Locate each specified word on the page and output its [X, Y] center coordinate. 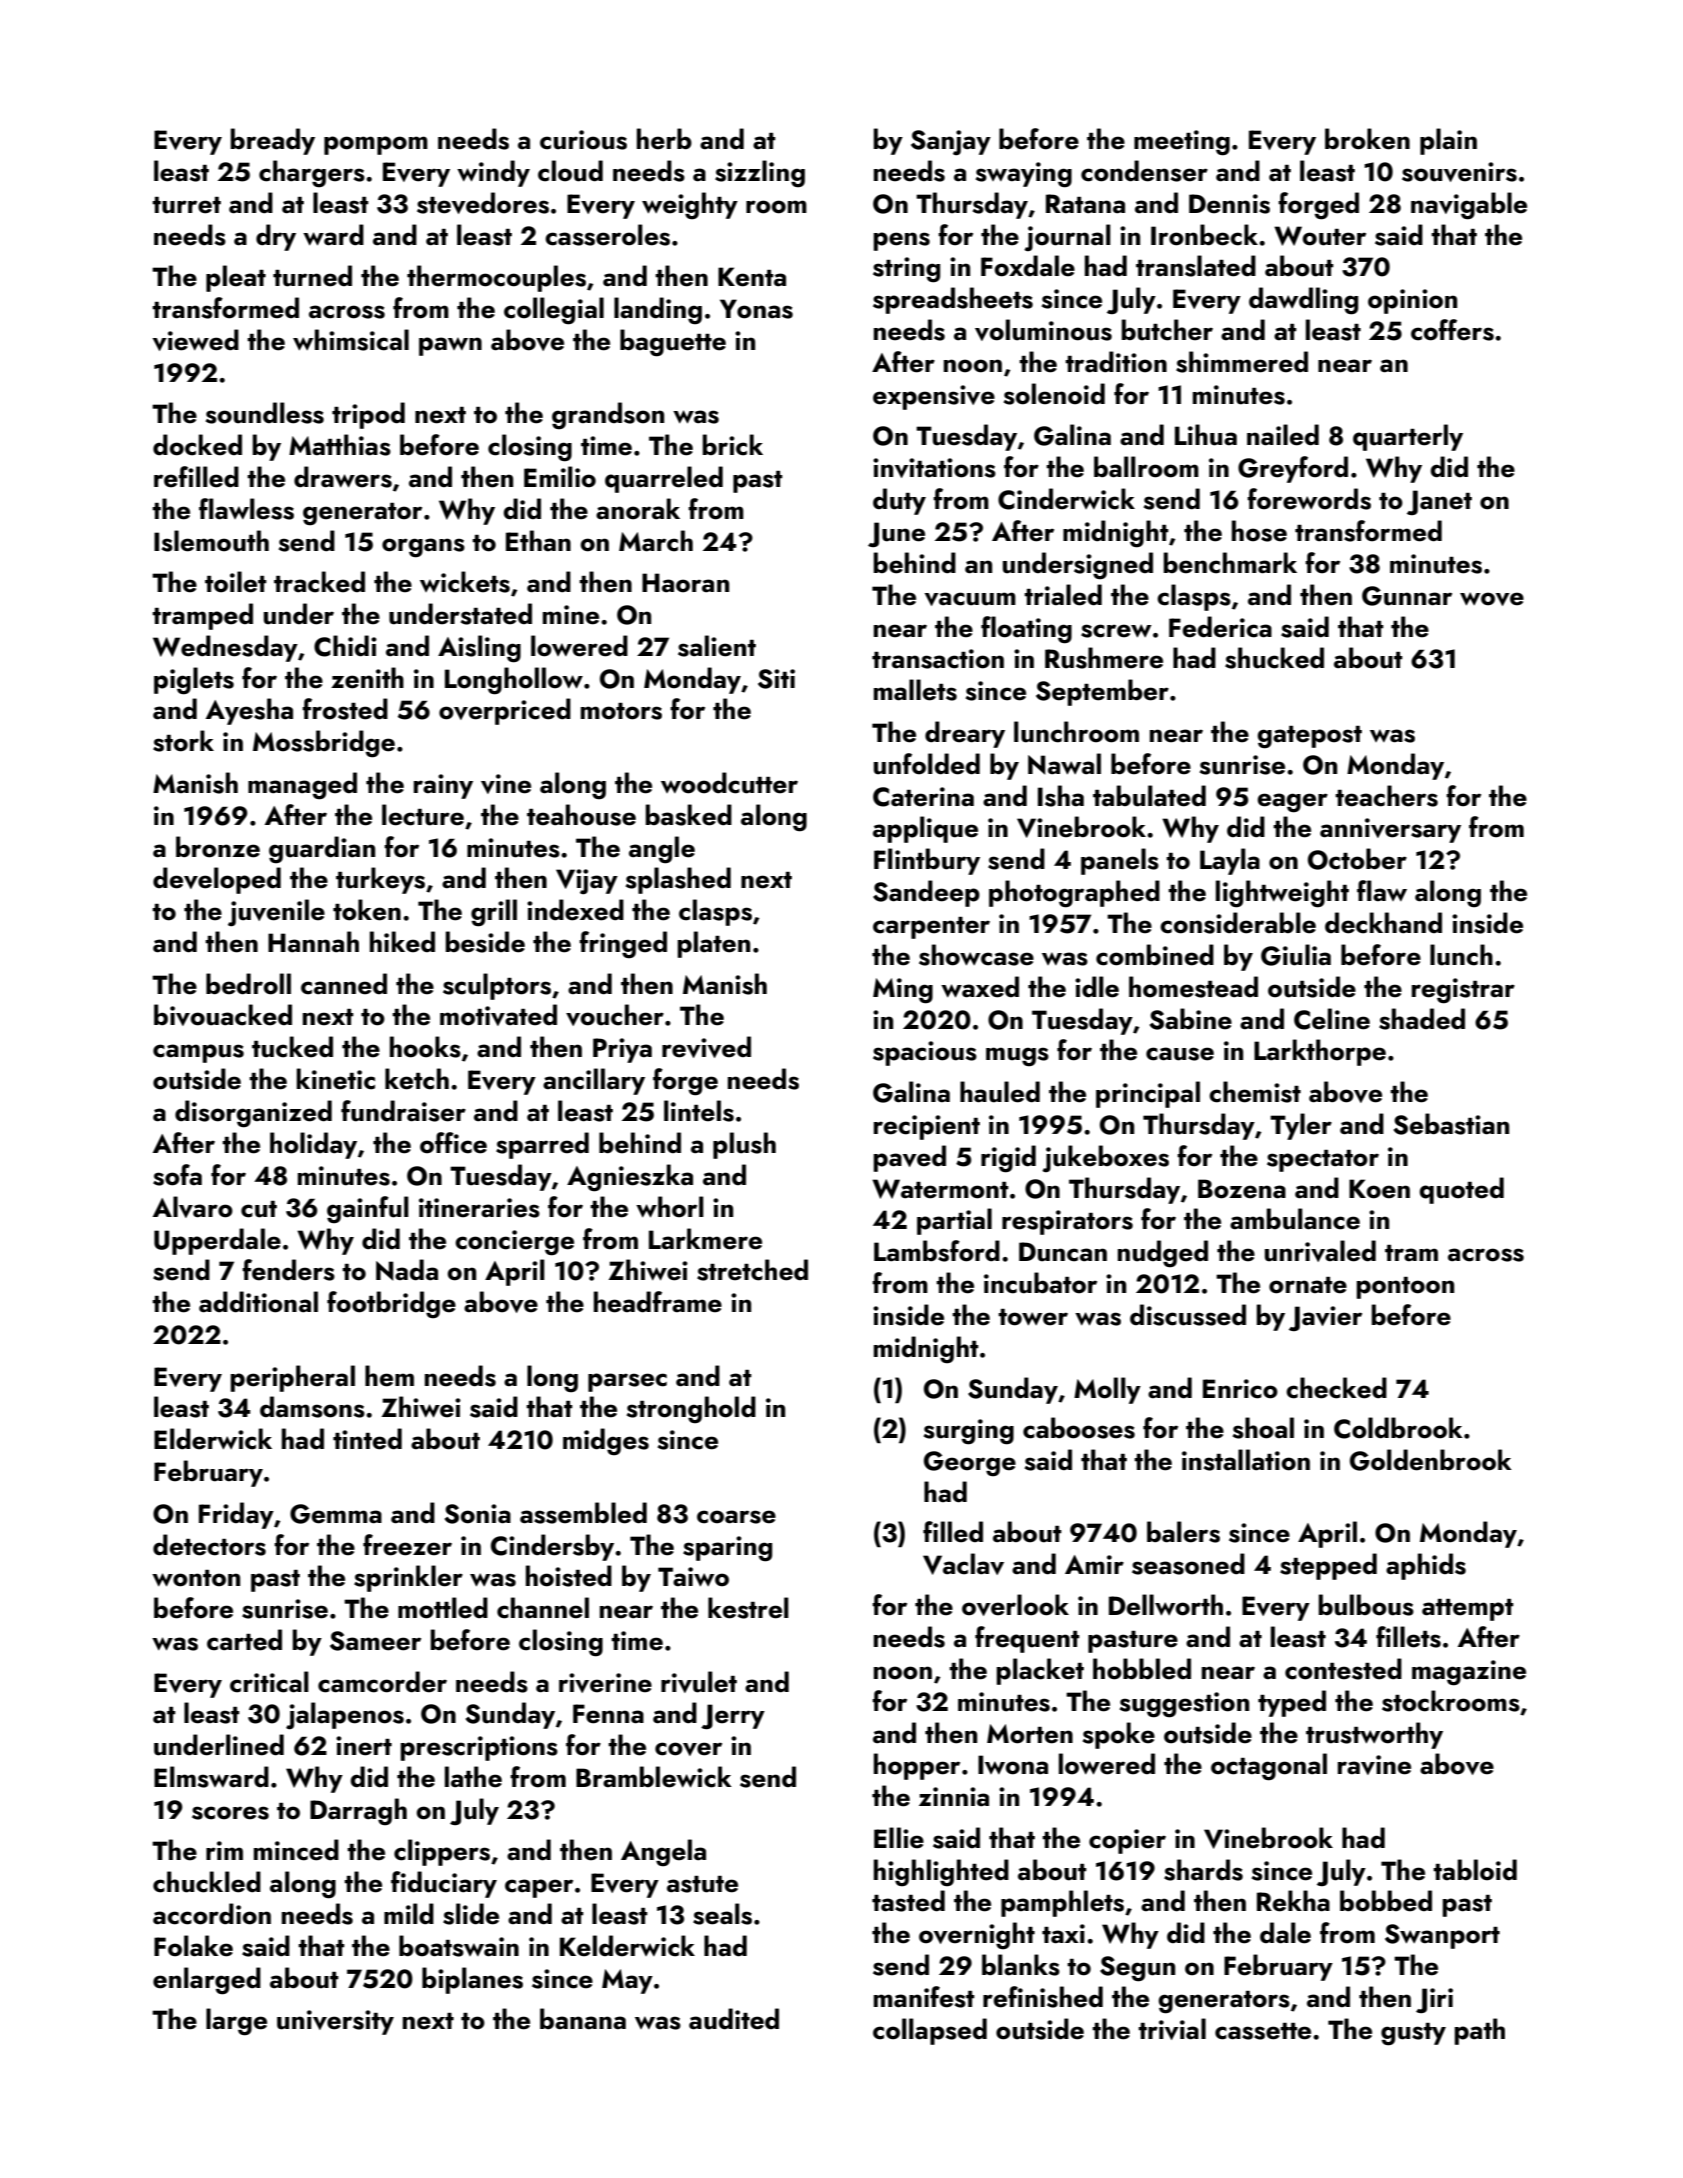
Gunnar [1407, 596]
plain [1448, 141]
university [335, 2022]
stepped [1328, 1566]
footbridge [391, 1305]
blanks [1021, 1965]
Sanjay [951, 143]
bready [272, 141]
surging [969, 1432]
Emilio [560, 477]
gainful [368, 1210]
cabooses [1079, 1428]
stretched [752, 1270]
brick [732, 445]
